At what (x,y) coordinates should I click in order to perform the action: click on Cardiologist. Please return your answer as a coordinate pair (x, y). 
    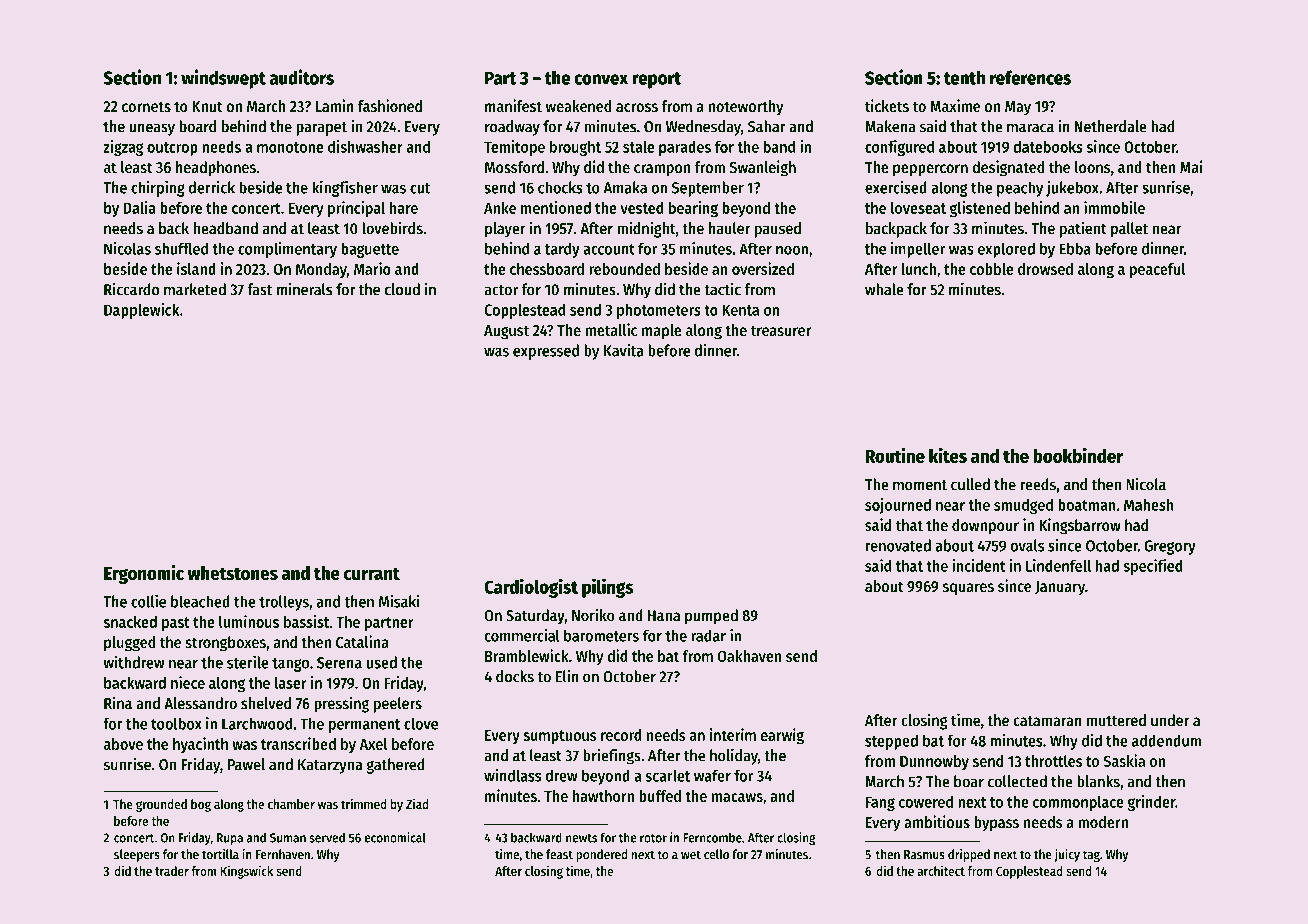
    Looking at the image, I should click on (531, 588).
